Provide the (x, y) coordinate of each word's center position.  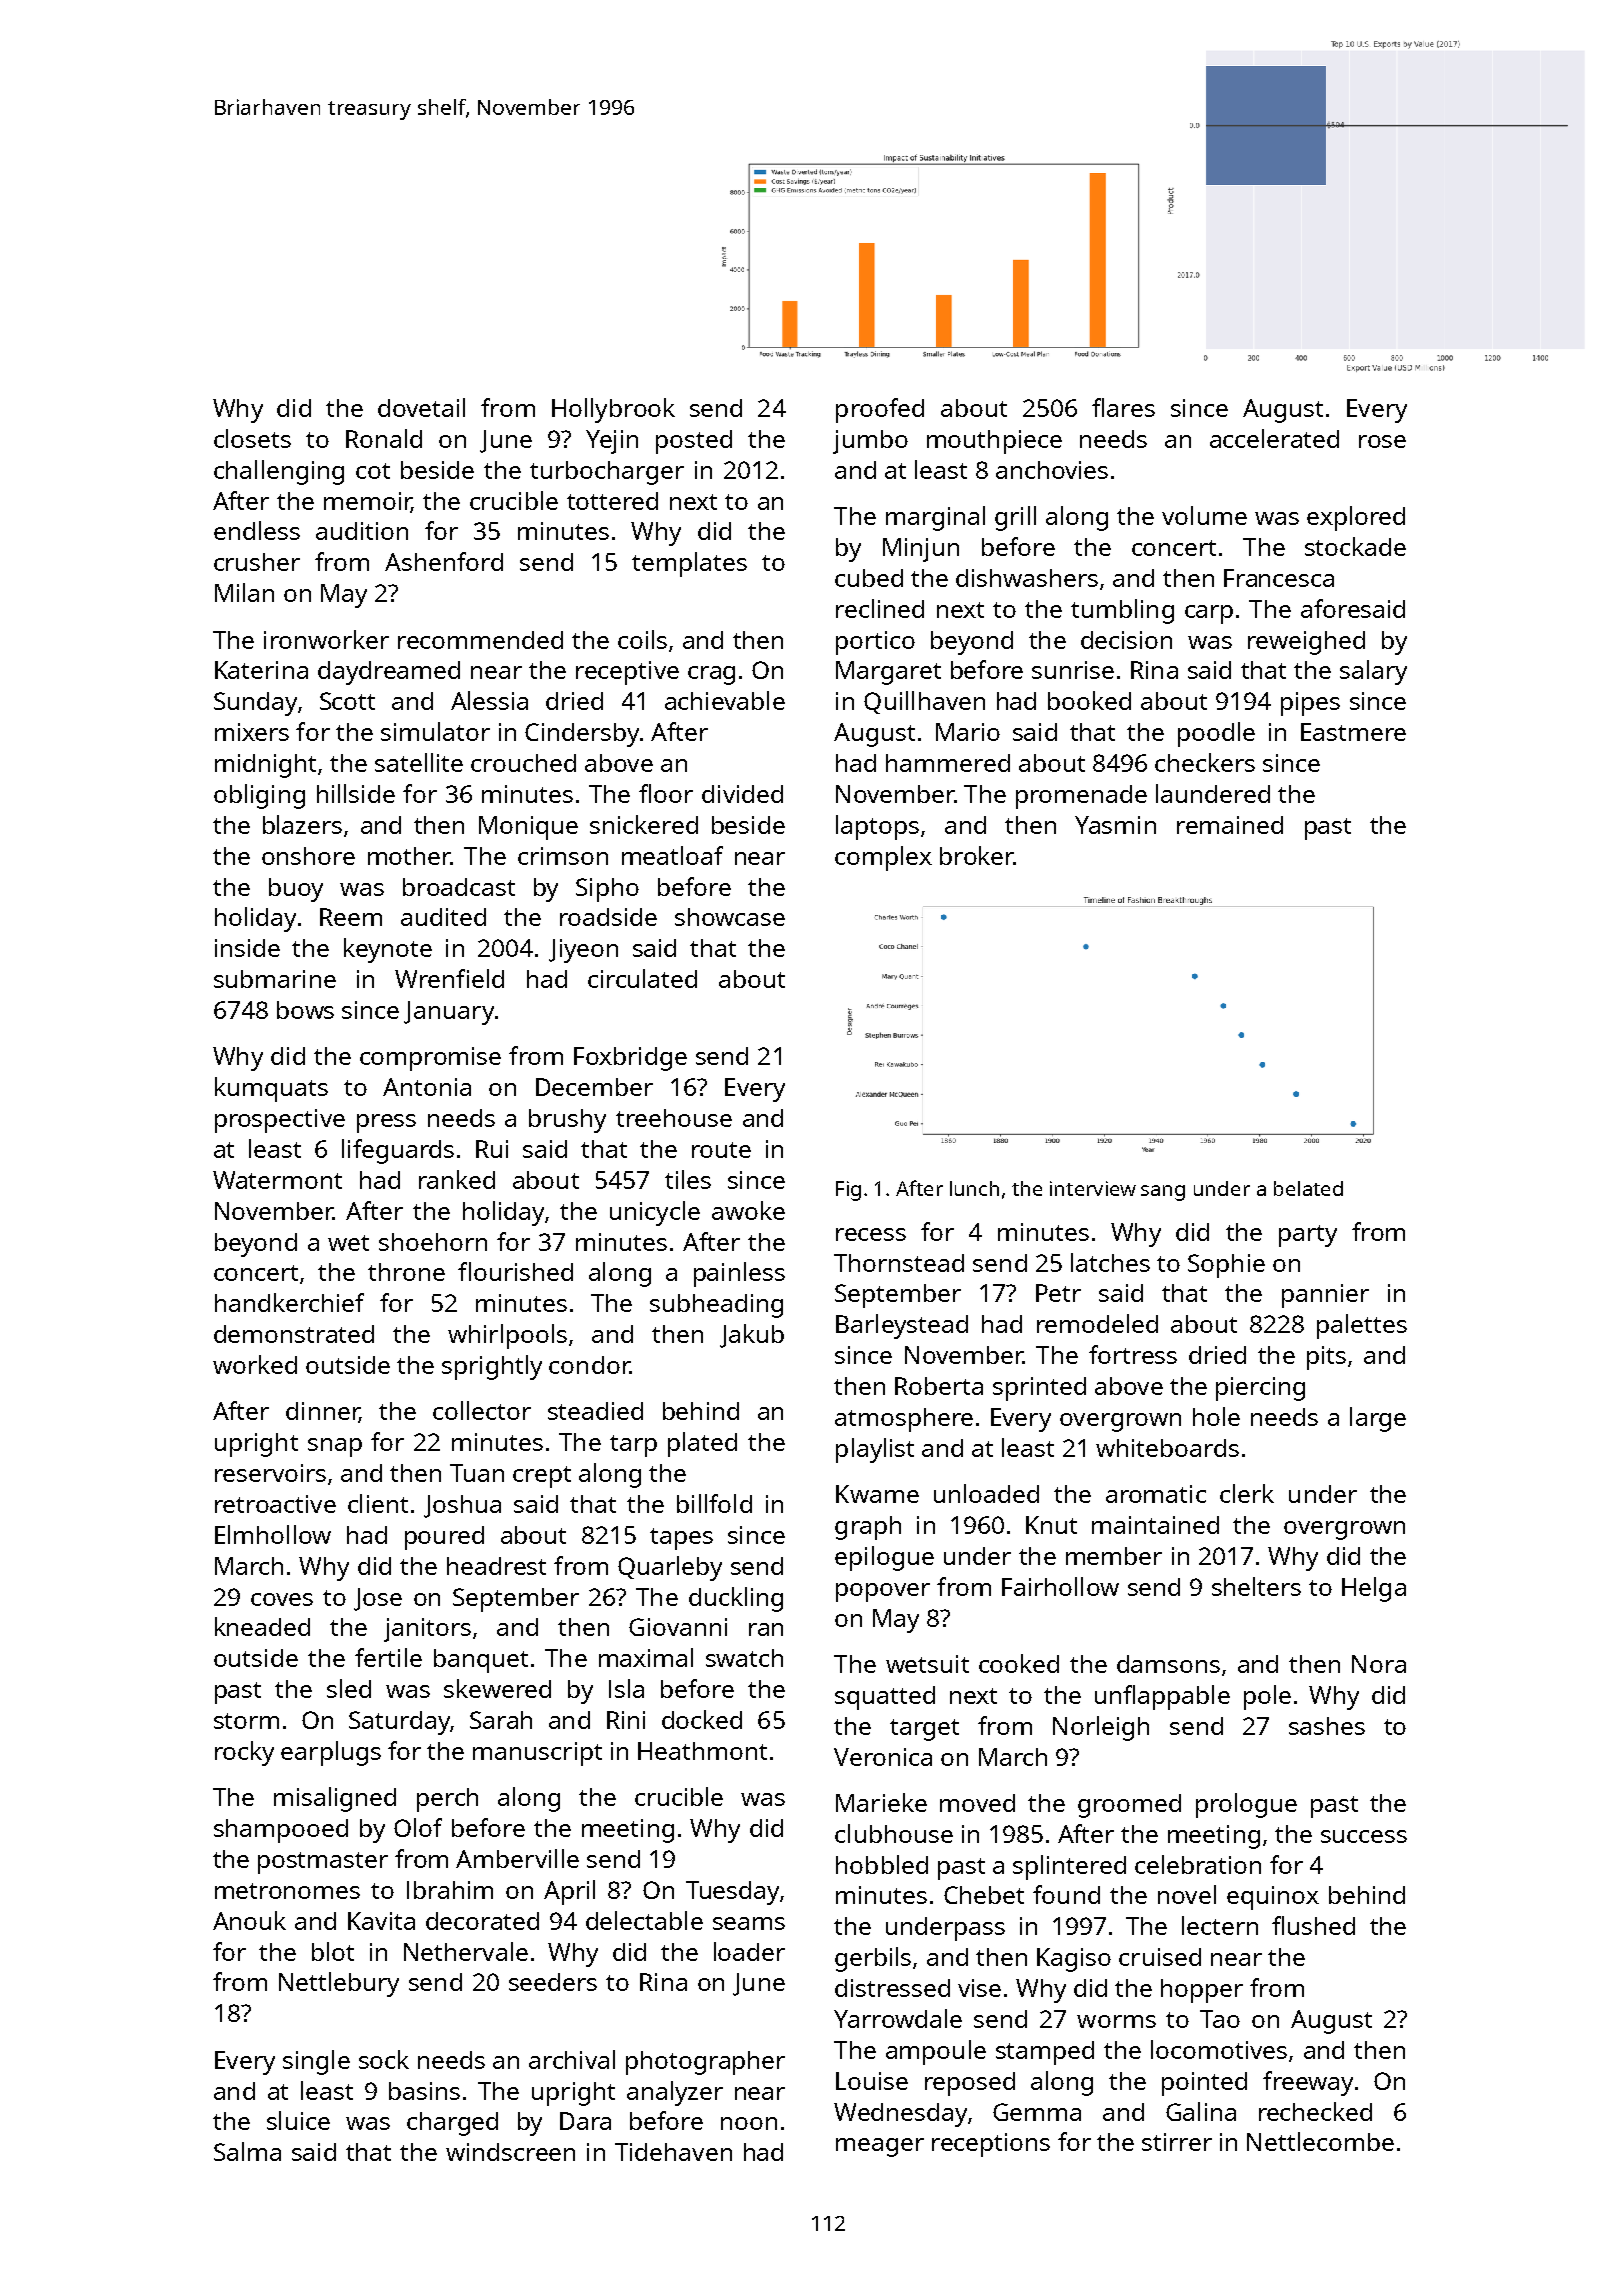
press (386, 1123)
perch (447, 1800)
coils (642, 639)
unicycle (655, 1213)
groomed (1129, 1806)
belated (1308, 1188)
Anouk (249, 1920)
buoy (296, 890)
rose (1382, 441)
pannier (1325, 1296)
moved (977, 1803)
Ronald (384, 438)
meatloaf (672, 855)
